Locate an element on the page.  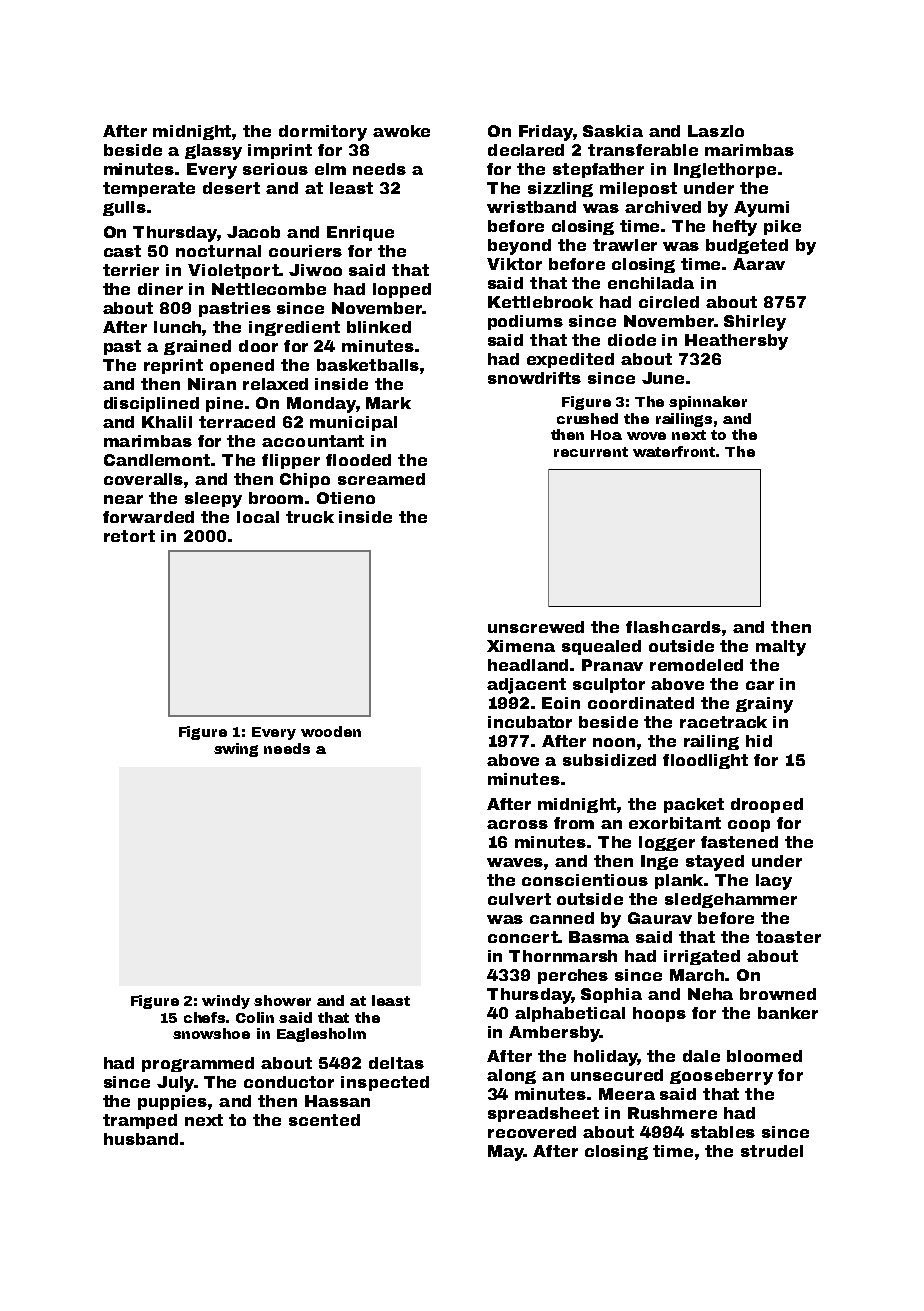
waterfront is located at coordinates (674, 451).
